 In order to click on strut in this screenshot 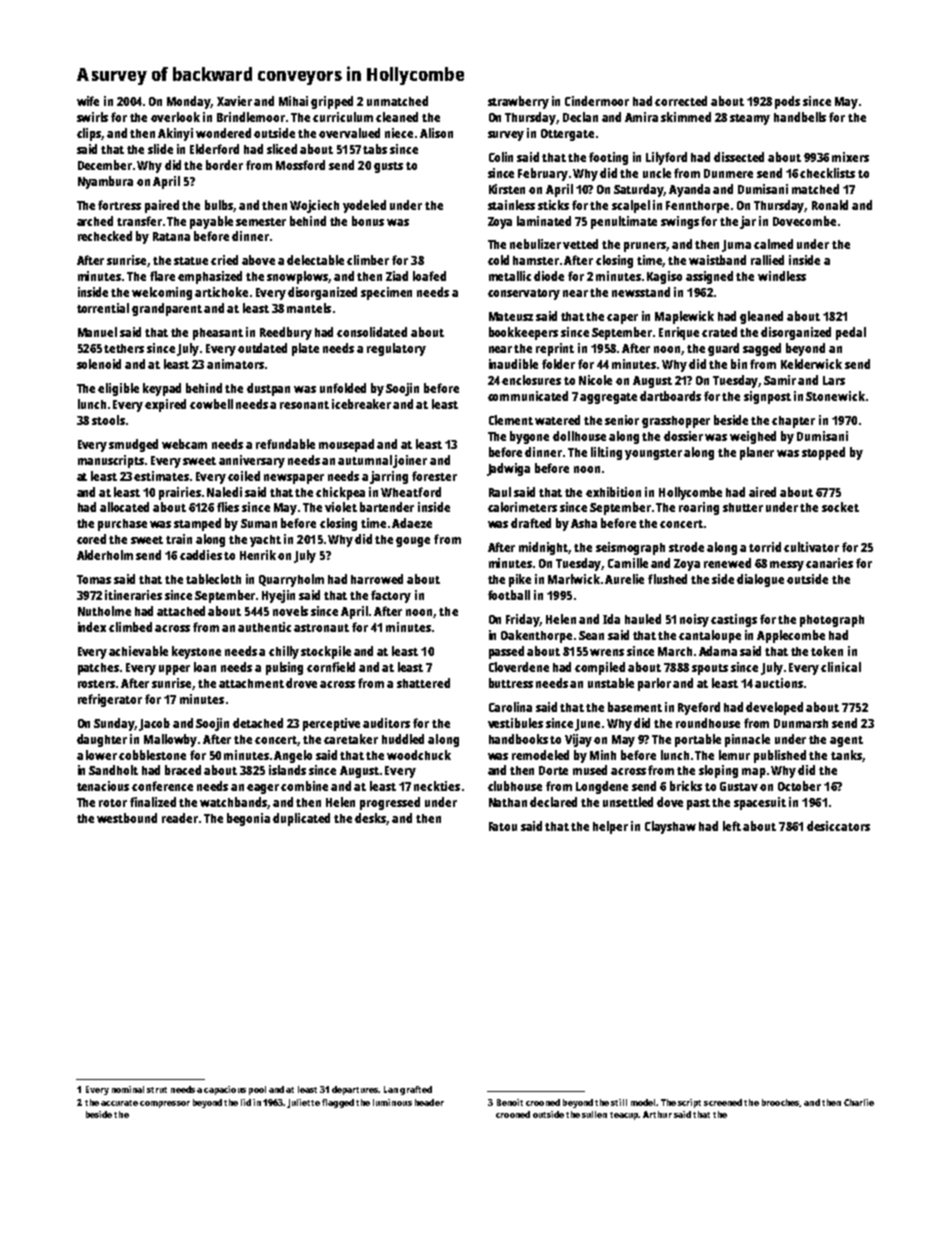, I will do `click(157, 1090)`.
